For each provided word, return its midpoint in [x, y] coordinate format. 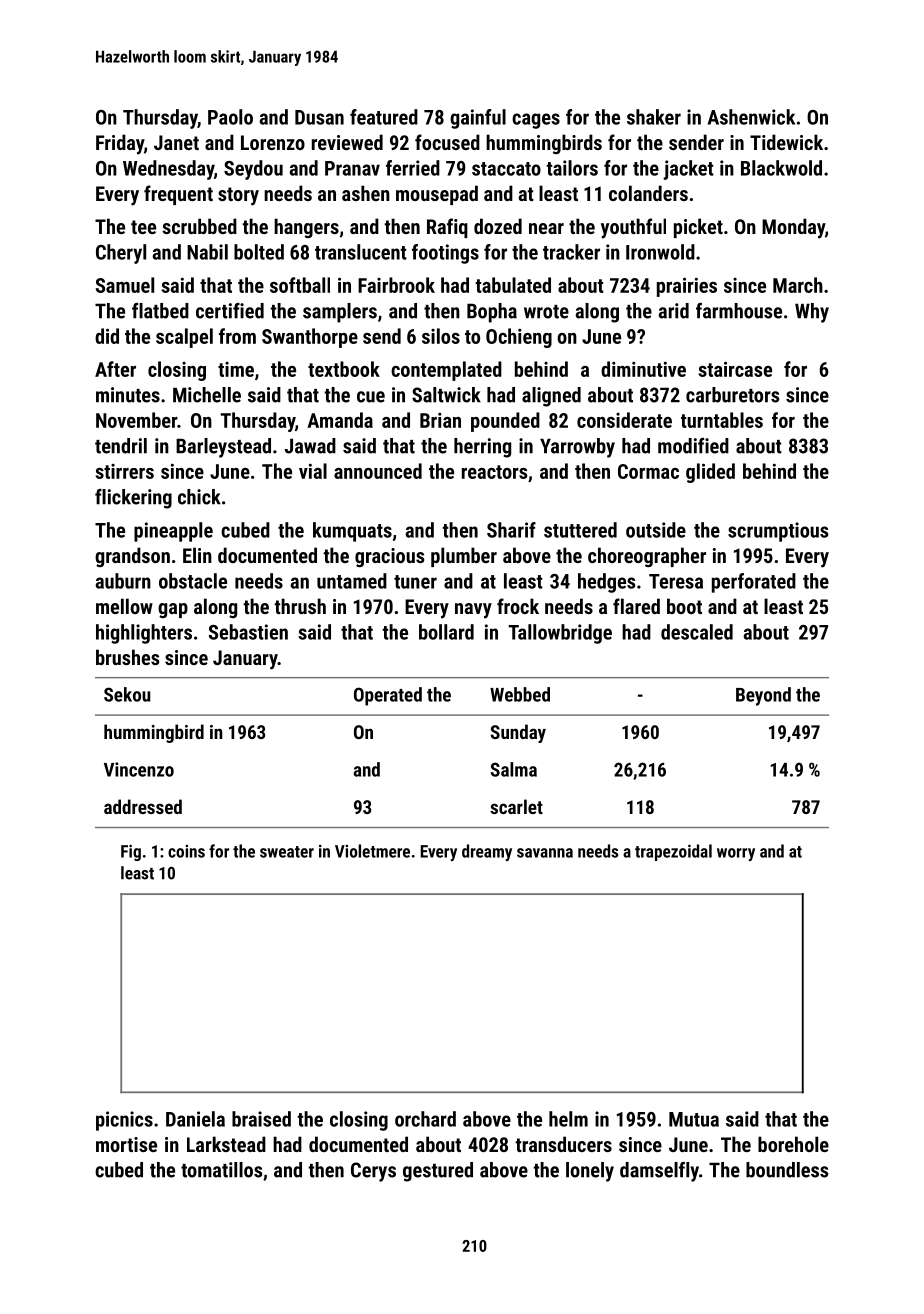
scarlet [516, 806]
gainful [478, 119]
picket [698, 228]
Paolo [230, 117]
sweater [287, 852]
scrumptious [778, 532]
